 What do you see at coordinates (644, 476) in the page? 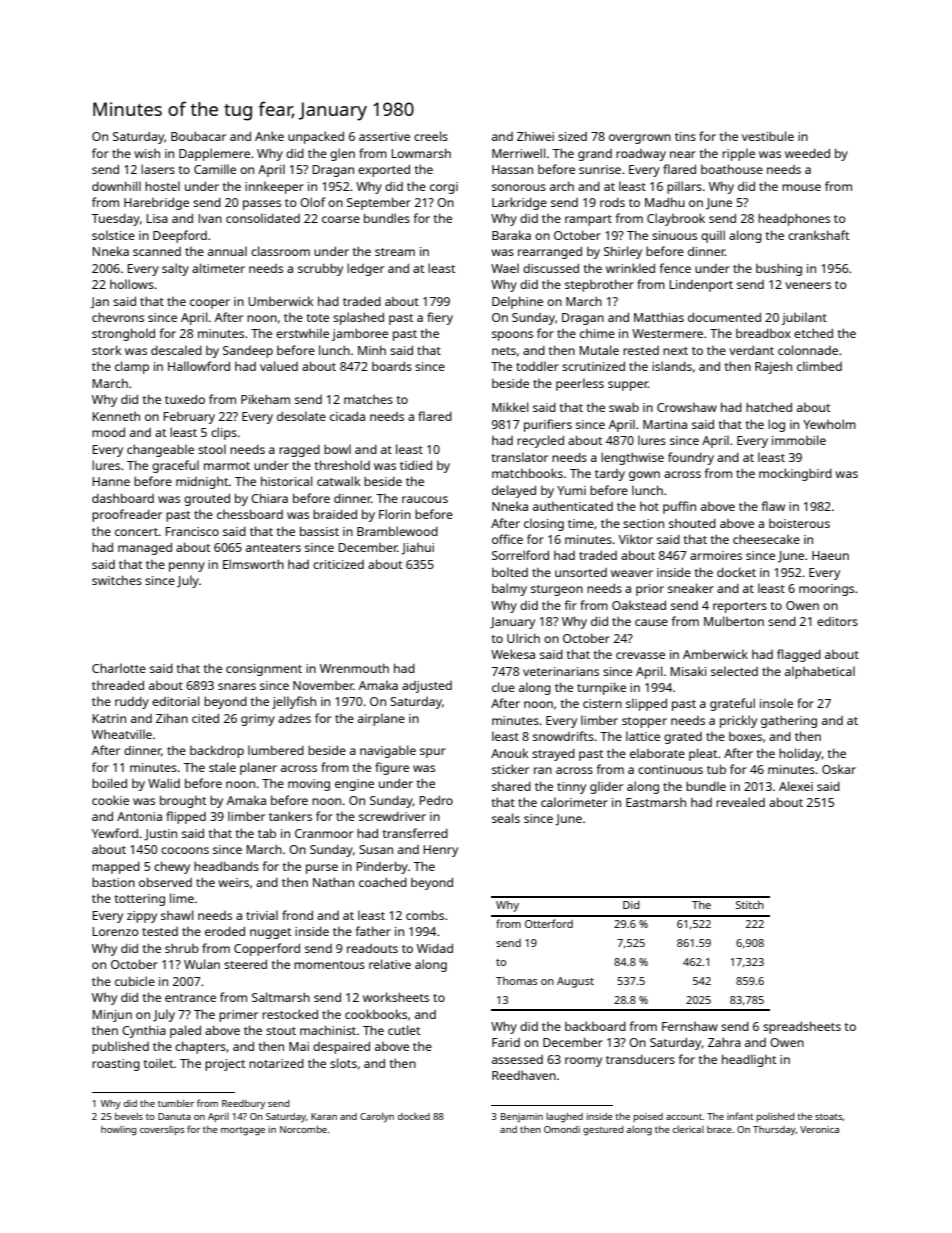
I see `gown` at bounding box center [644, 476].
